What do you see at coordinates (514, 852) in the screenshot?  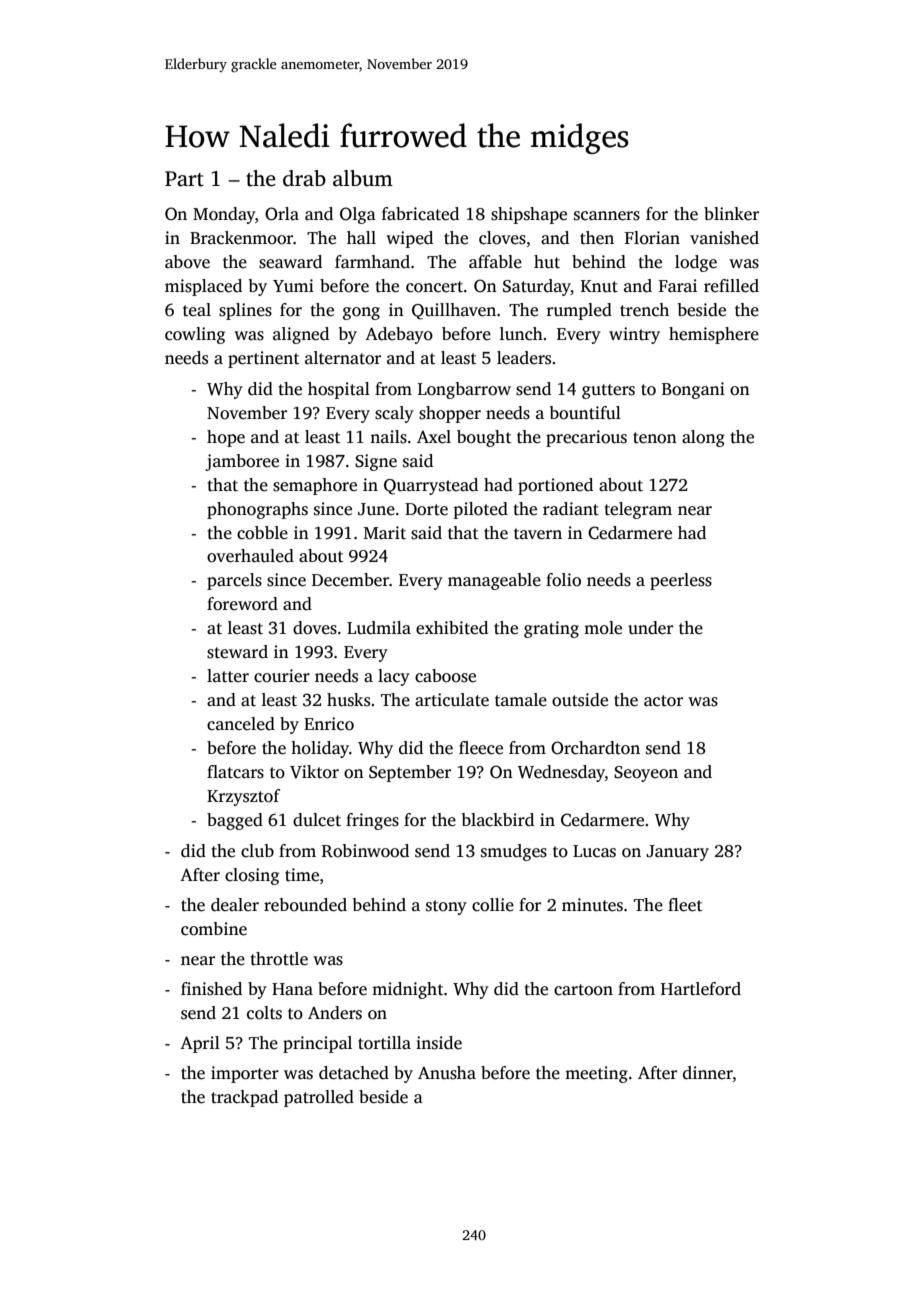 I see `smudges` at bounding box center [514, 852].
